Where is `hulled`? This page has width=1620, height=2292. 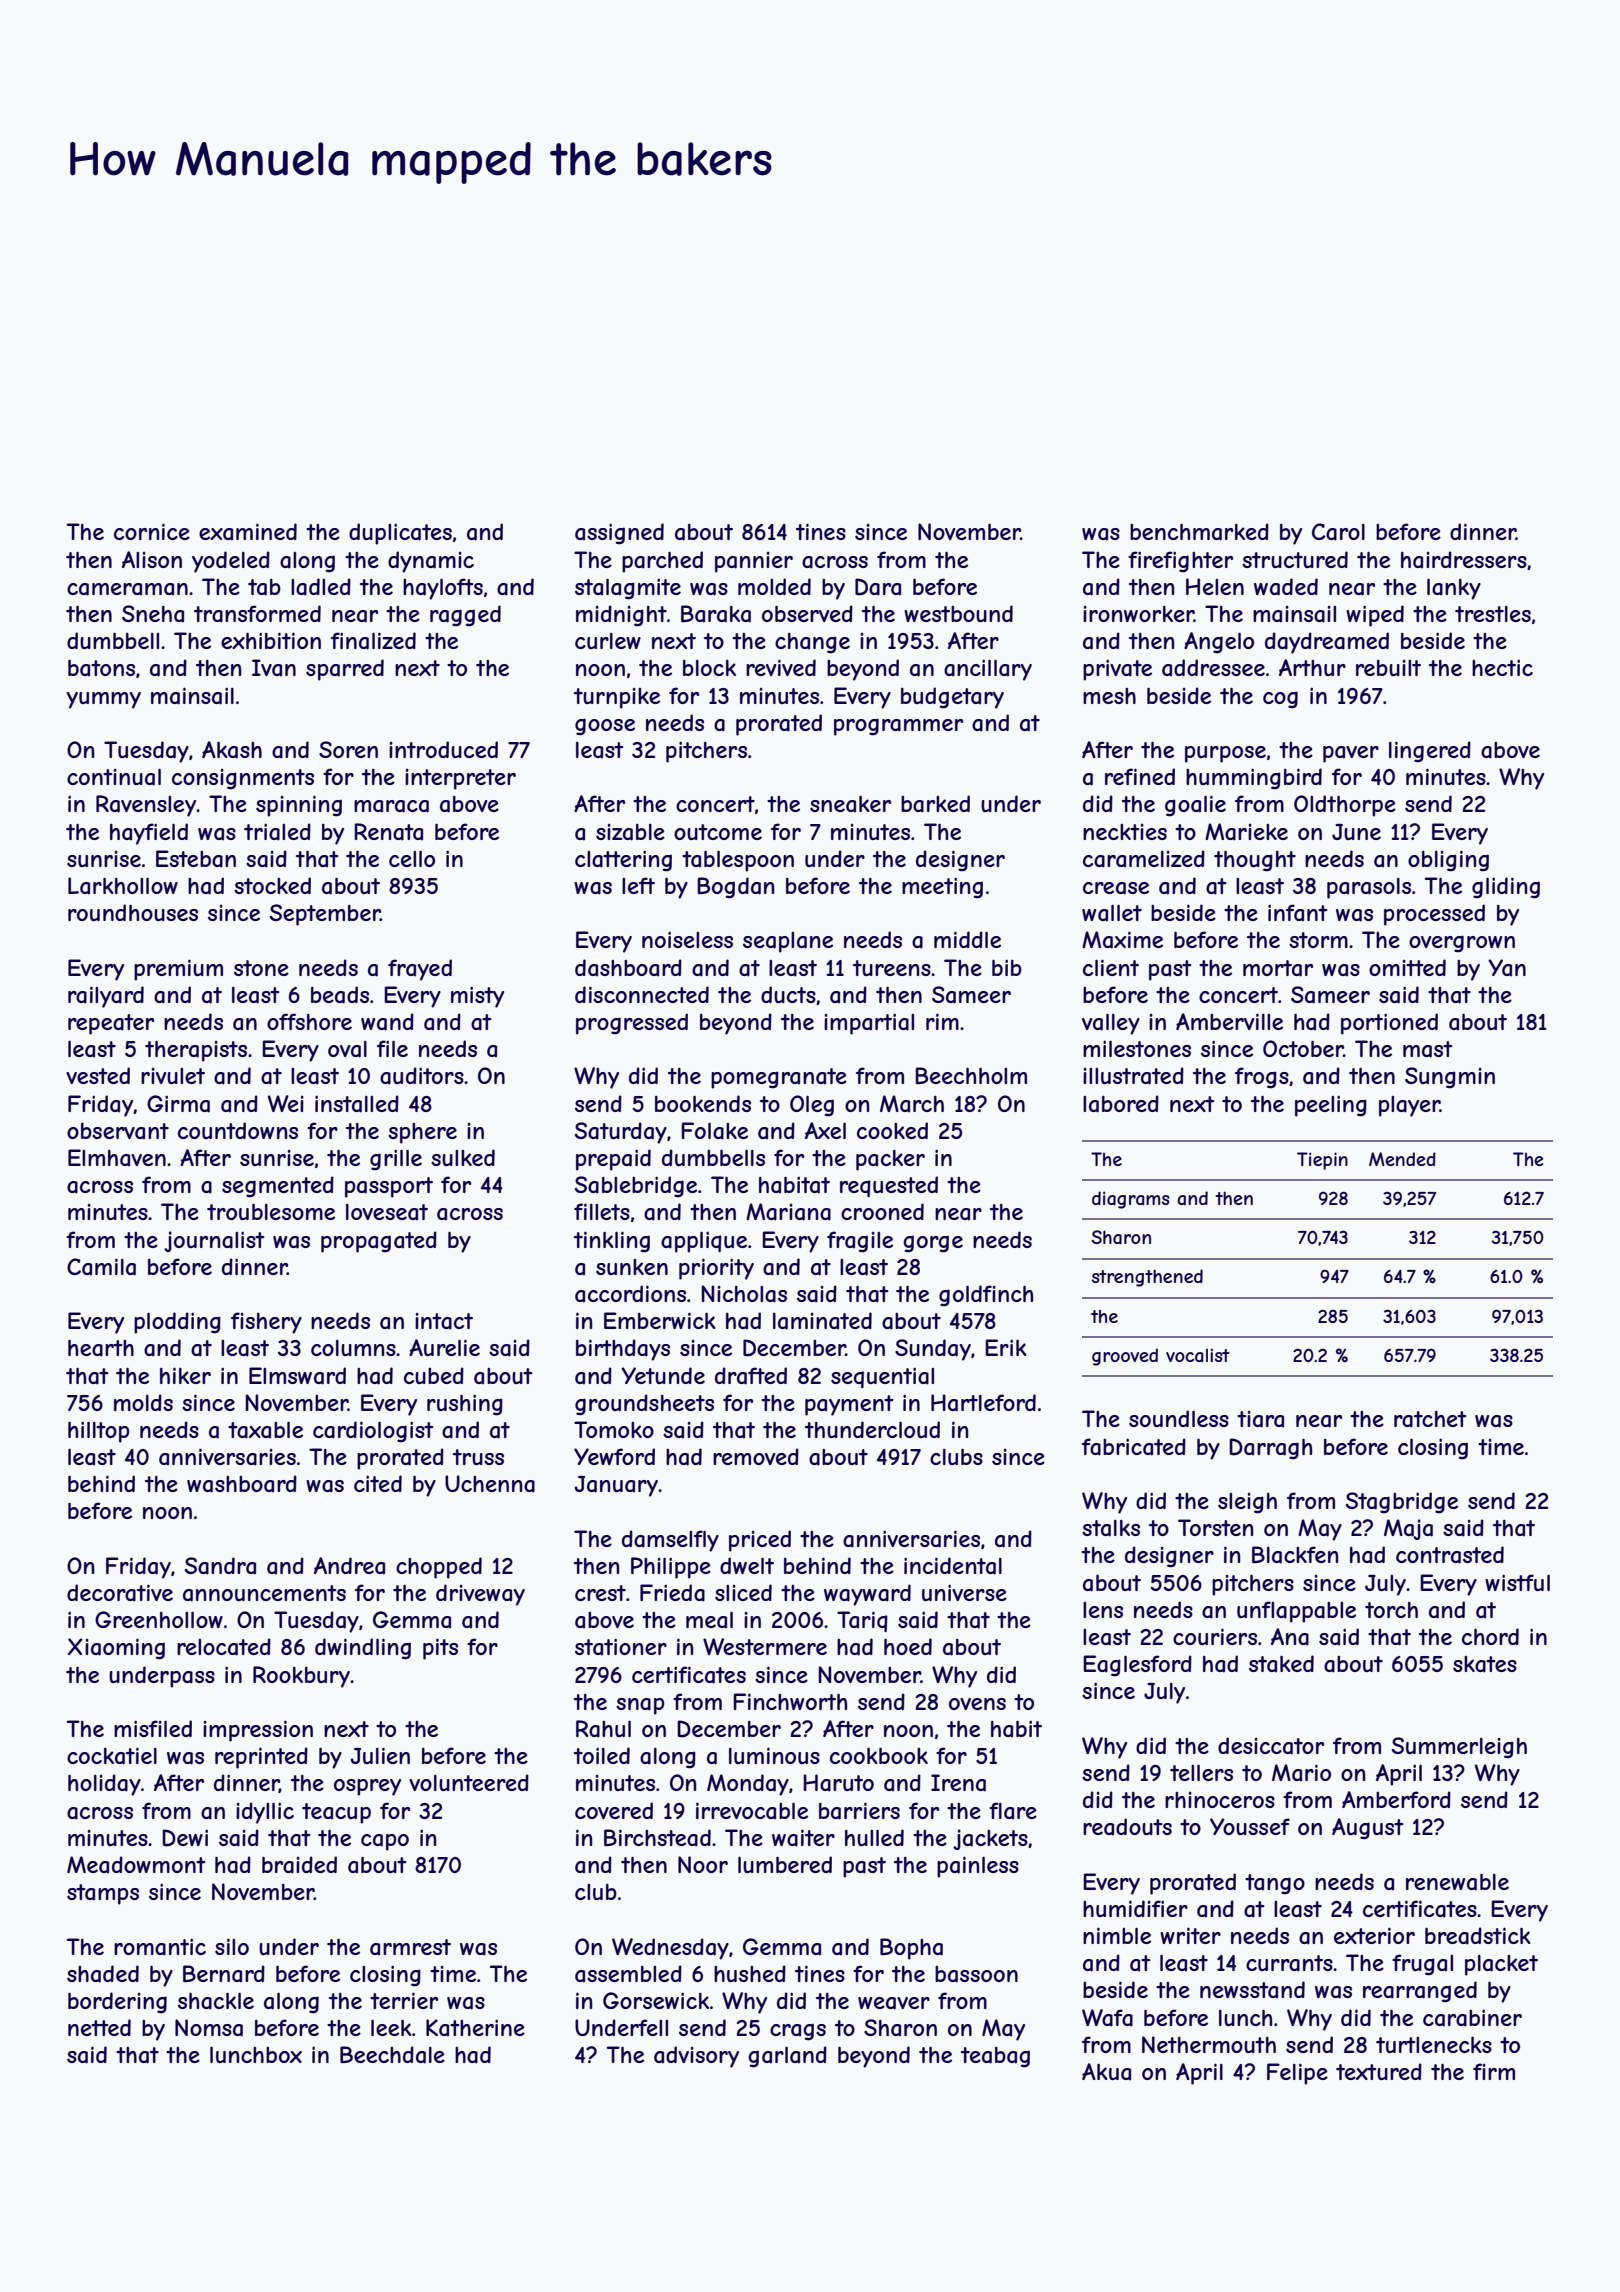 hulled is located at coordinates (874, 1837).
